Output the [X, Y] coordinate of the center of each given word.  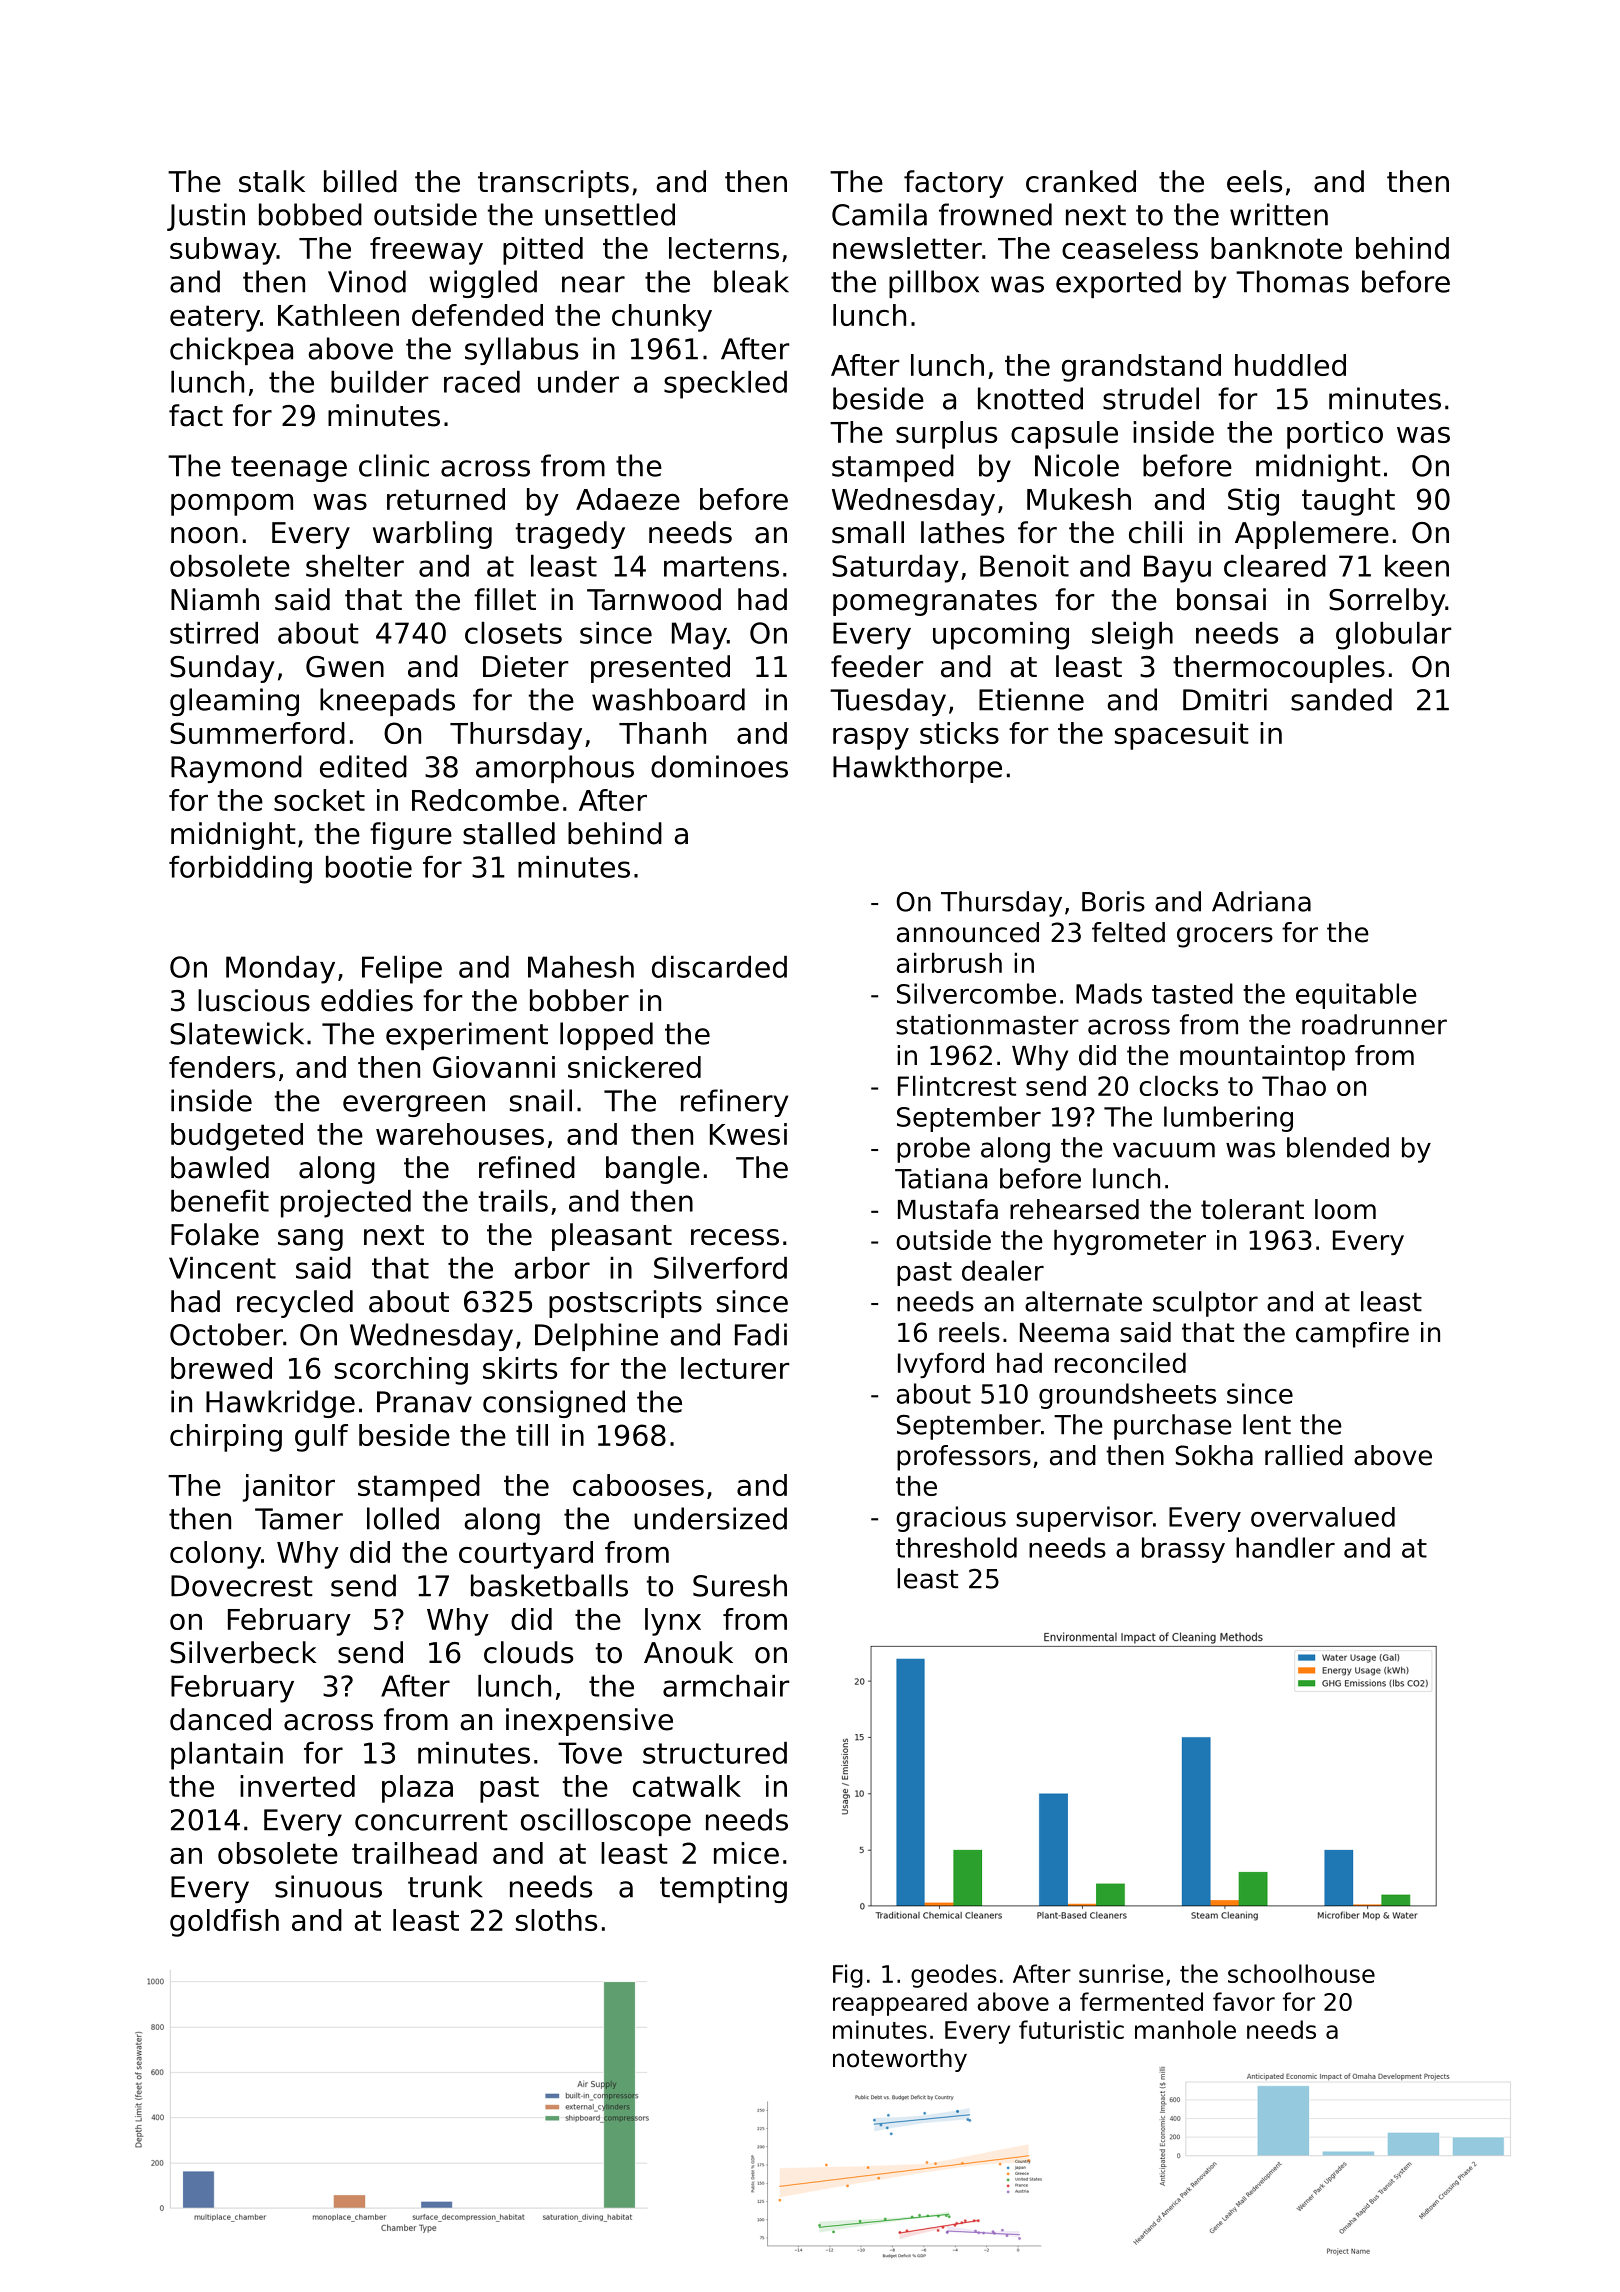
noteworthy [900, 2060]
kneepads [387, 702]
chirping [226, 1438]
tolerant [1252, 1209]
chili [1155, 532]
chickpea [231, 351]
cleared [1275, 566]
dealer [1003, 1270]
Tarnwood [654, 599]
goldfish [224, 1923]
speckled [725, 385]
